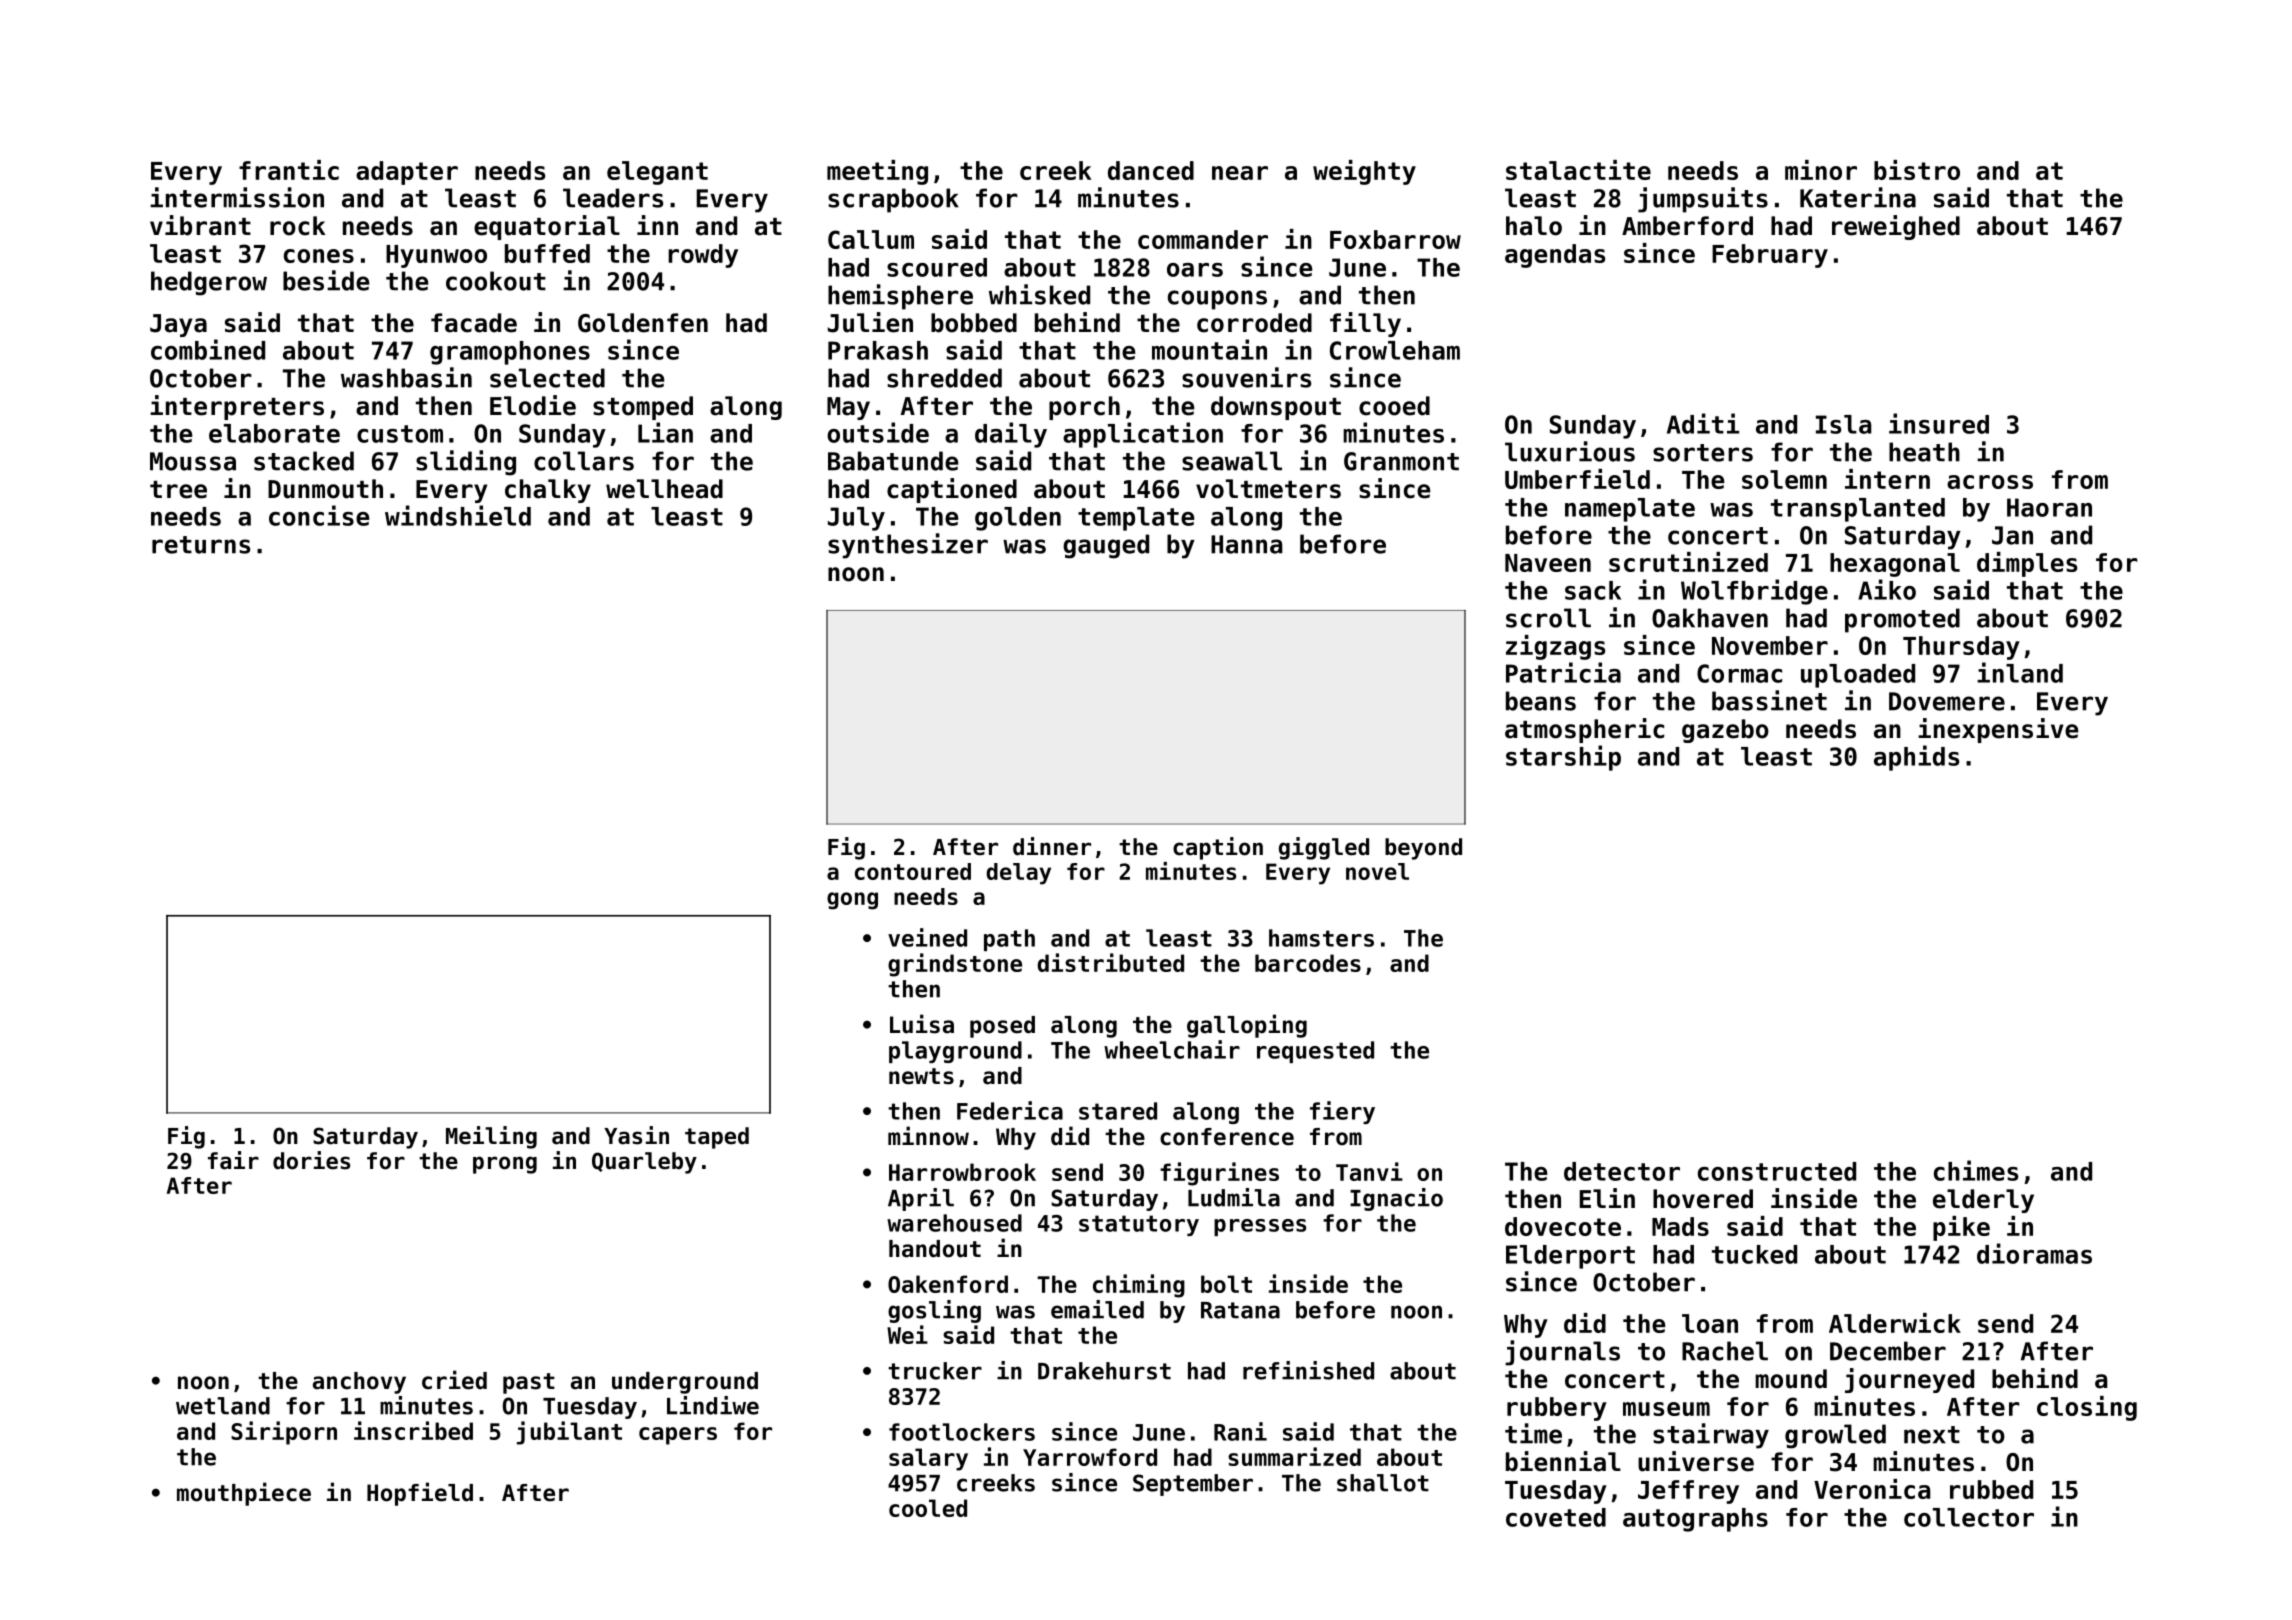  What do you see at coordinates (1695, 1520) in the document?
I see `autographs` at bounding box center [1695, 1520].
